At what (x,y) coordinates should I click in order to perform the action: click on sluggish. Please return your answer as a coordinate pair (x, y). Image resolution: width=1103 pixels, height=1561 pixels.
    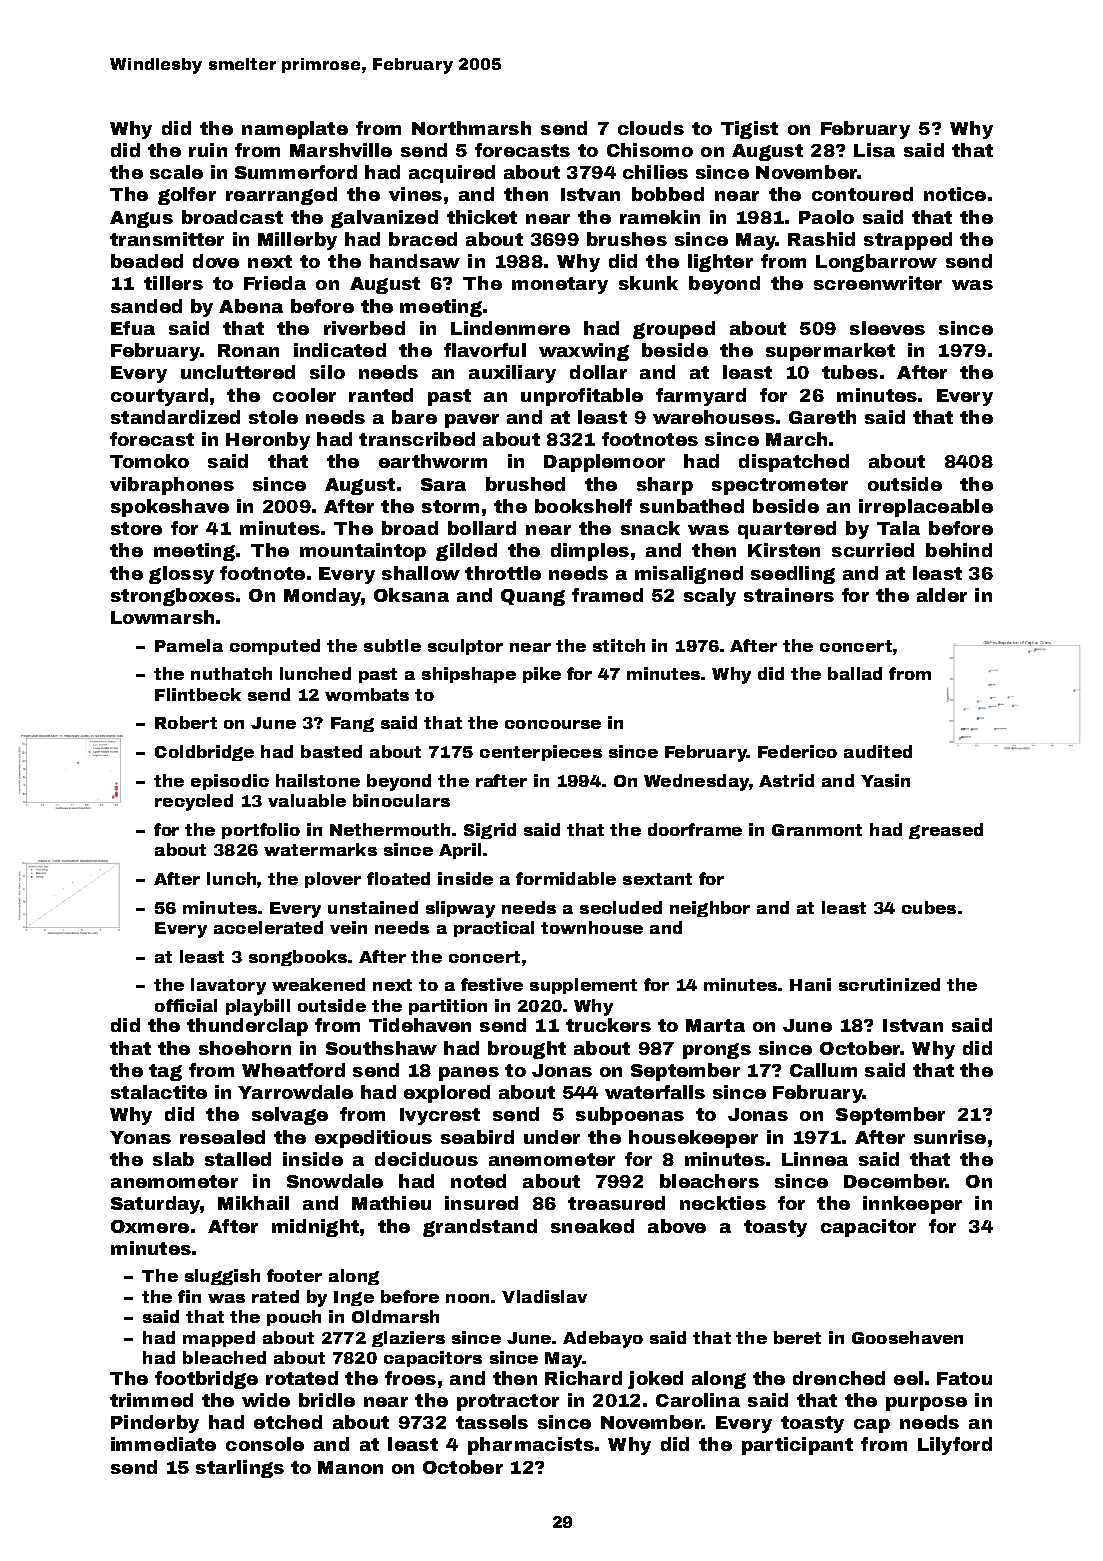
    Looking at the image, I should click on (222, 1277).
